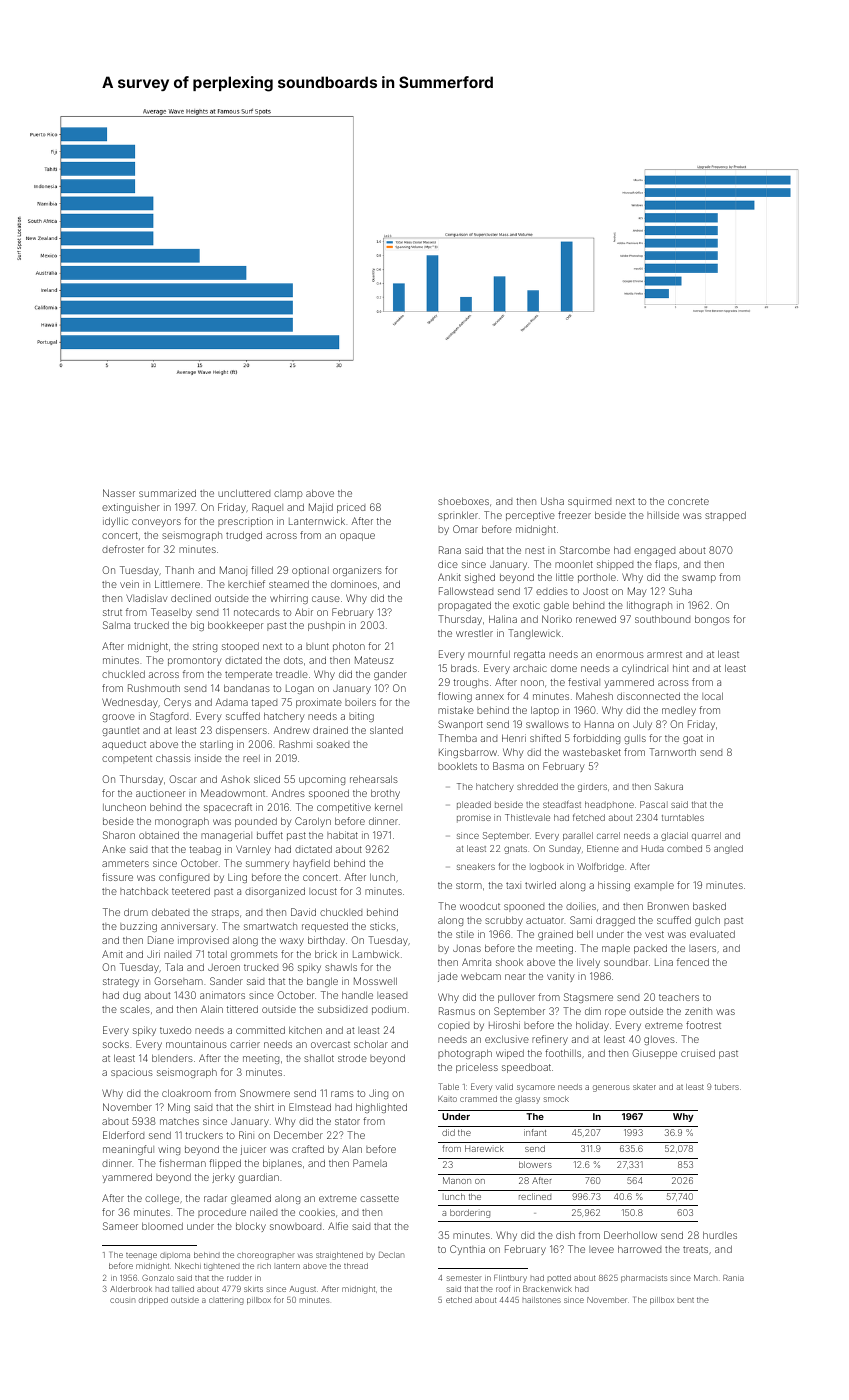  What do you see at coordinates (117, 877) in the screenshot?
I see `fissure` at bounding box center [117, 877].
